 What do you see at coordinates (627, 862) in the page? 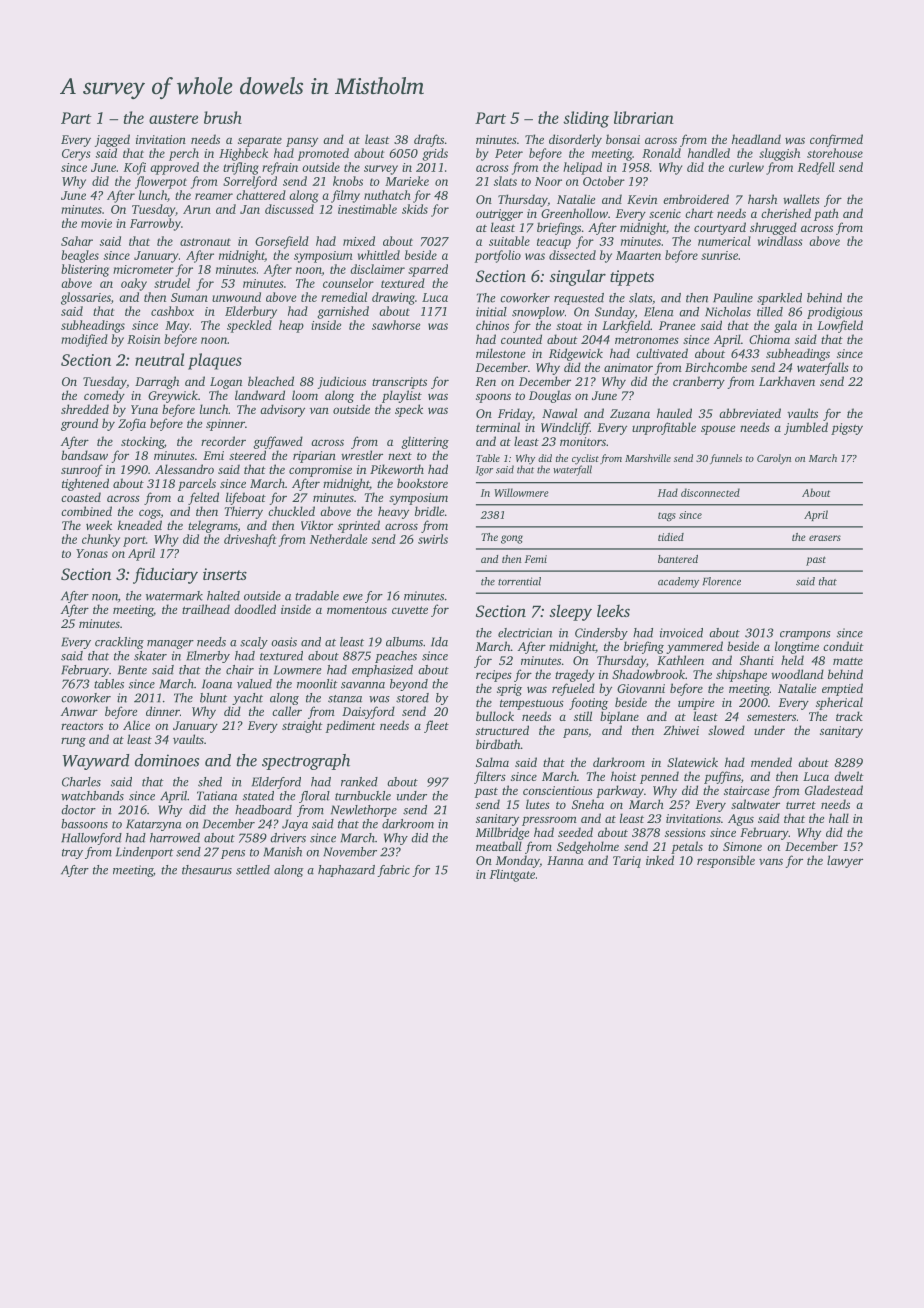
I see `Tariq` at bounding box center [627, 862].
